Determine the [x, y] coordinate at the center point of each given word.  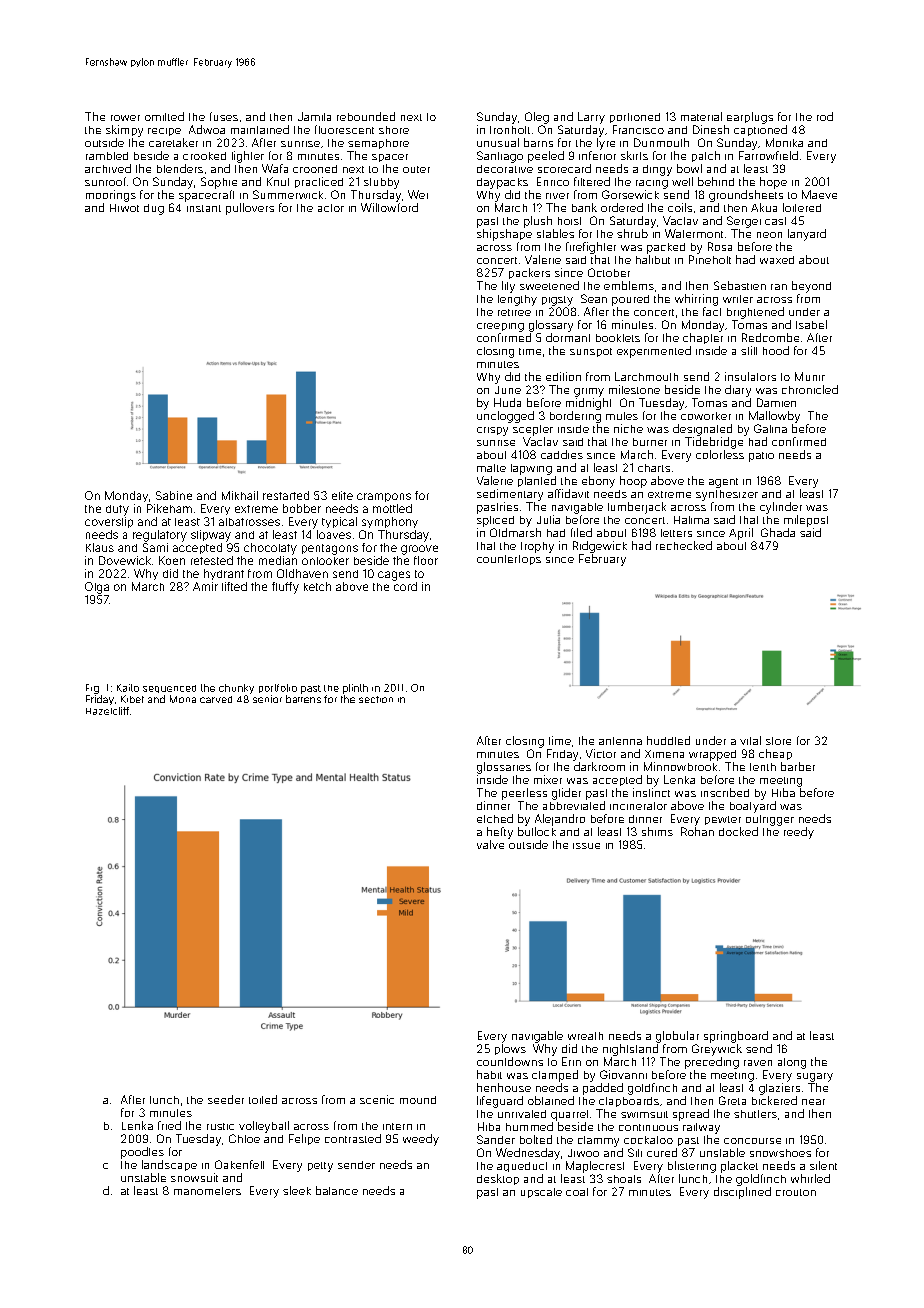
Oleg [537, 118]
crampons [384, 497]
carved [216, 699]
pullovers [250, 209]
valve [490, 844]
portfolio [278, 688]
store [778, 741]
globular [677, 1037]
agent [723, 483]
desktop [498, 1179]
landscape [169, 1165]
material [701, 116]
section [376, 699]
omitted [164, 116]
